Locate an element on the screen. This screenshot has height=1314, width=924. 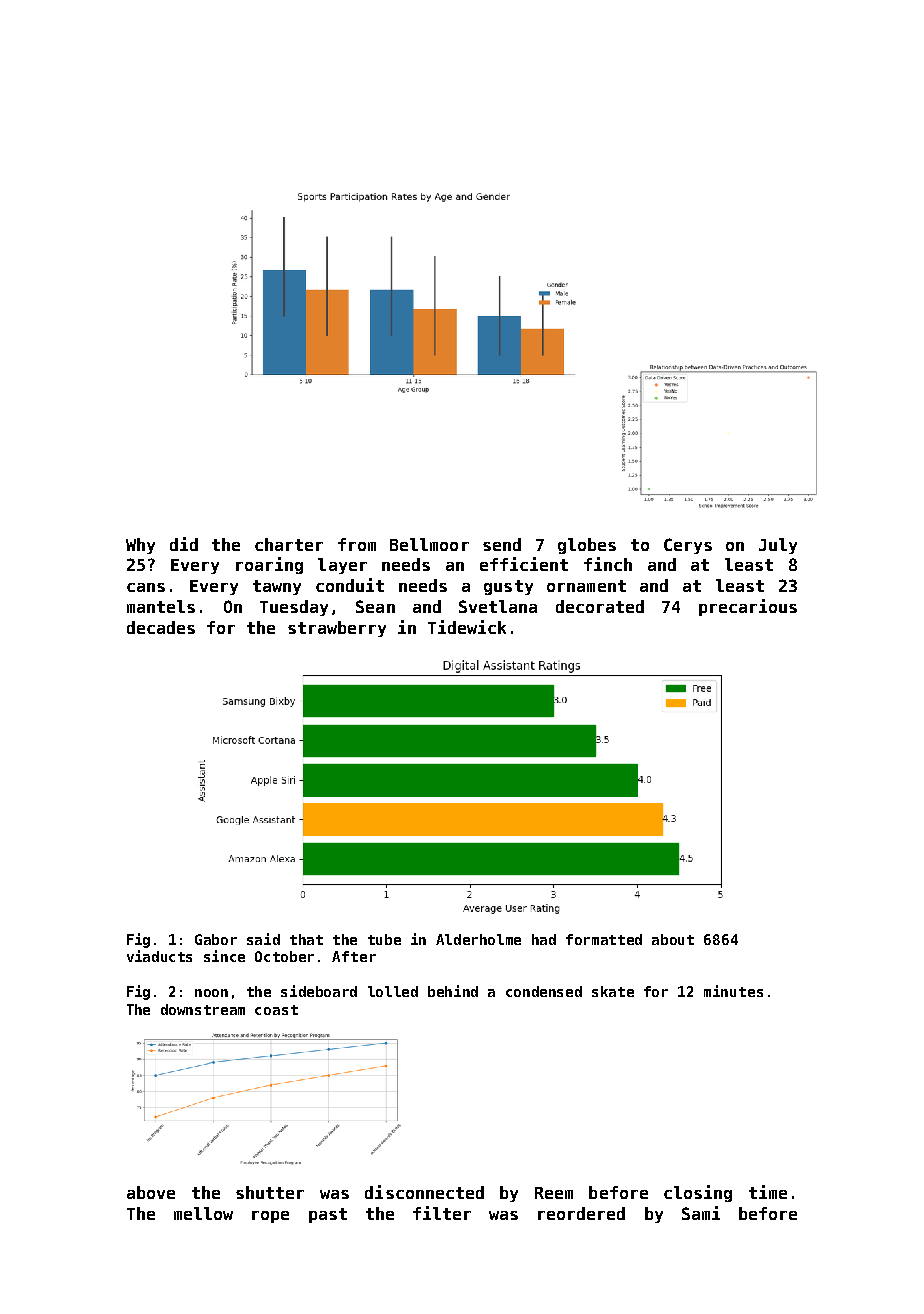
shutter is located at coordinates (270, 1192).
